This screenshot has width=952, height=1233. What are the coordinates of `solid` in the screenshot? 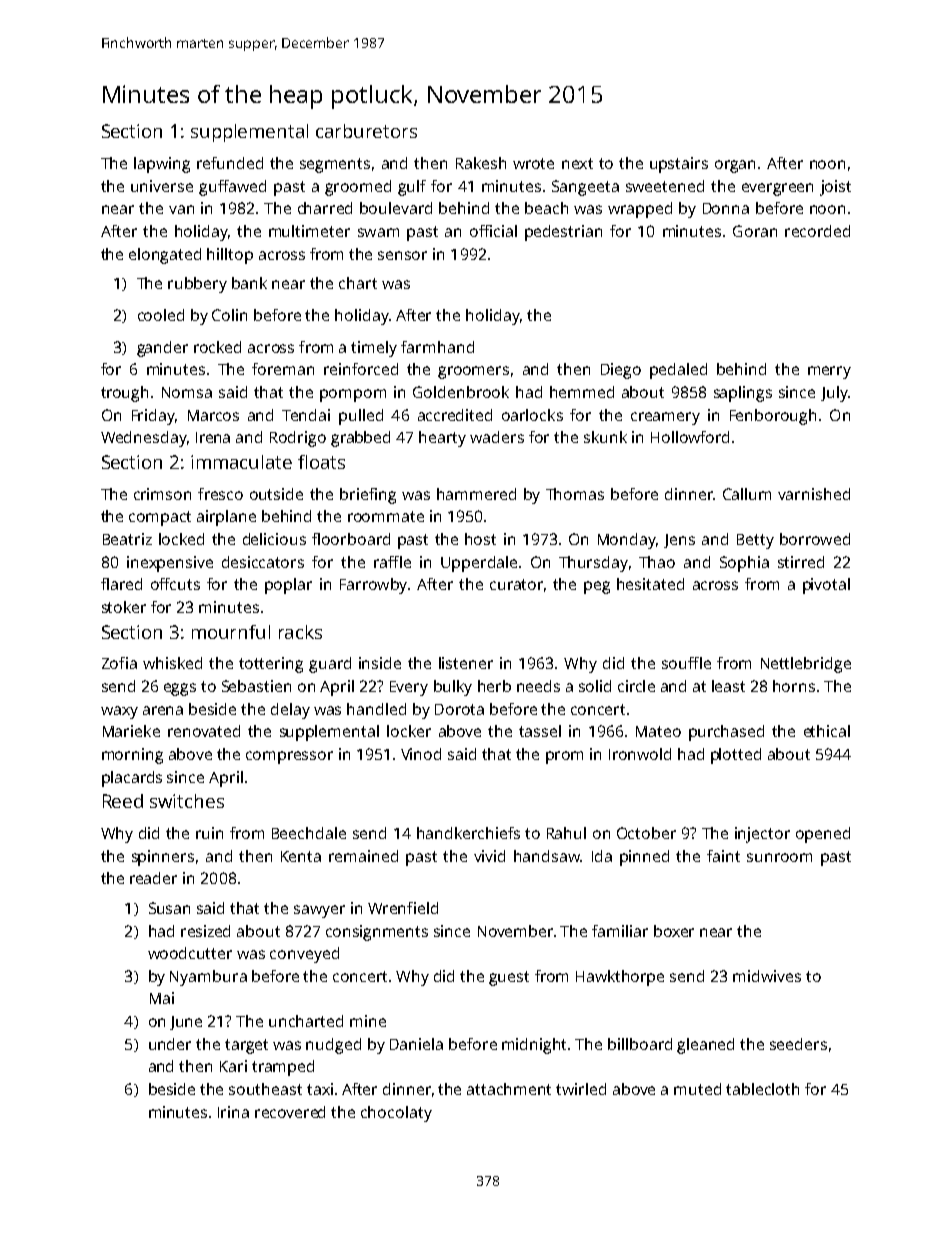 It's located at (595, 686).
